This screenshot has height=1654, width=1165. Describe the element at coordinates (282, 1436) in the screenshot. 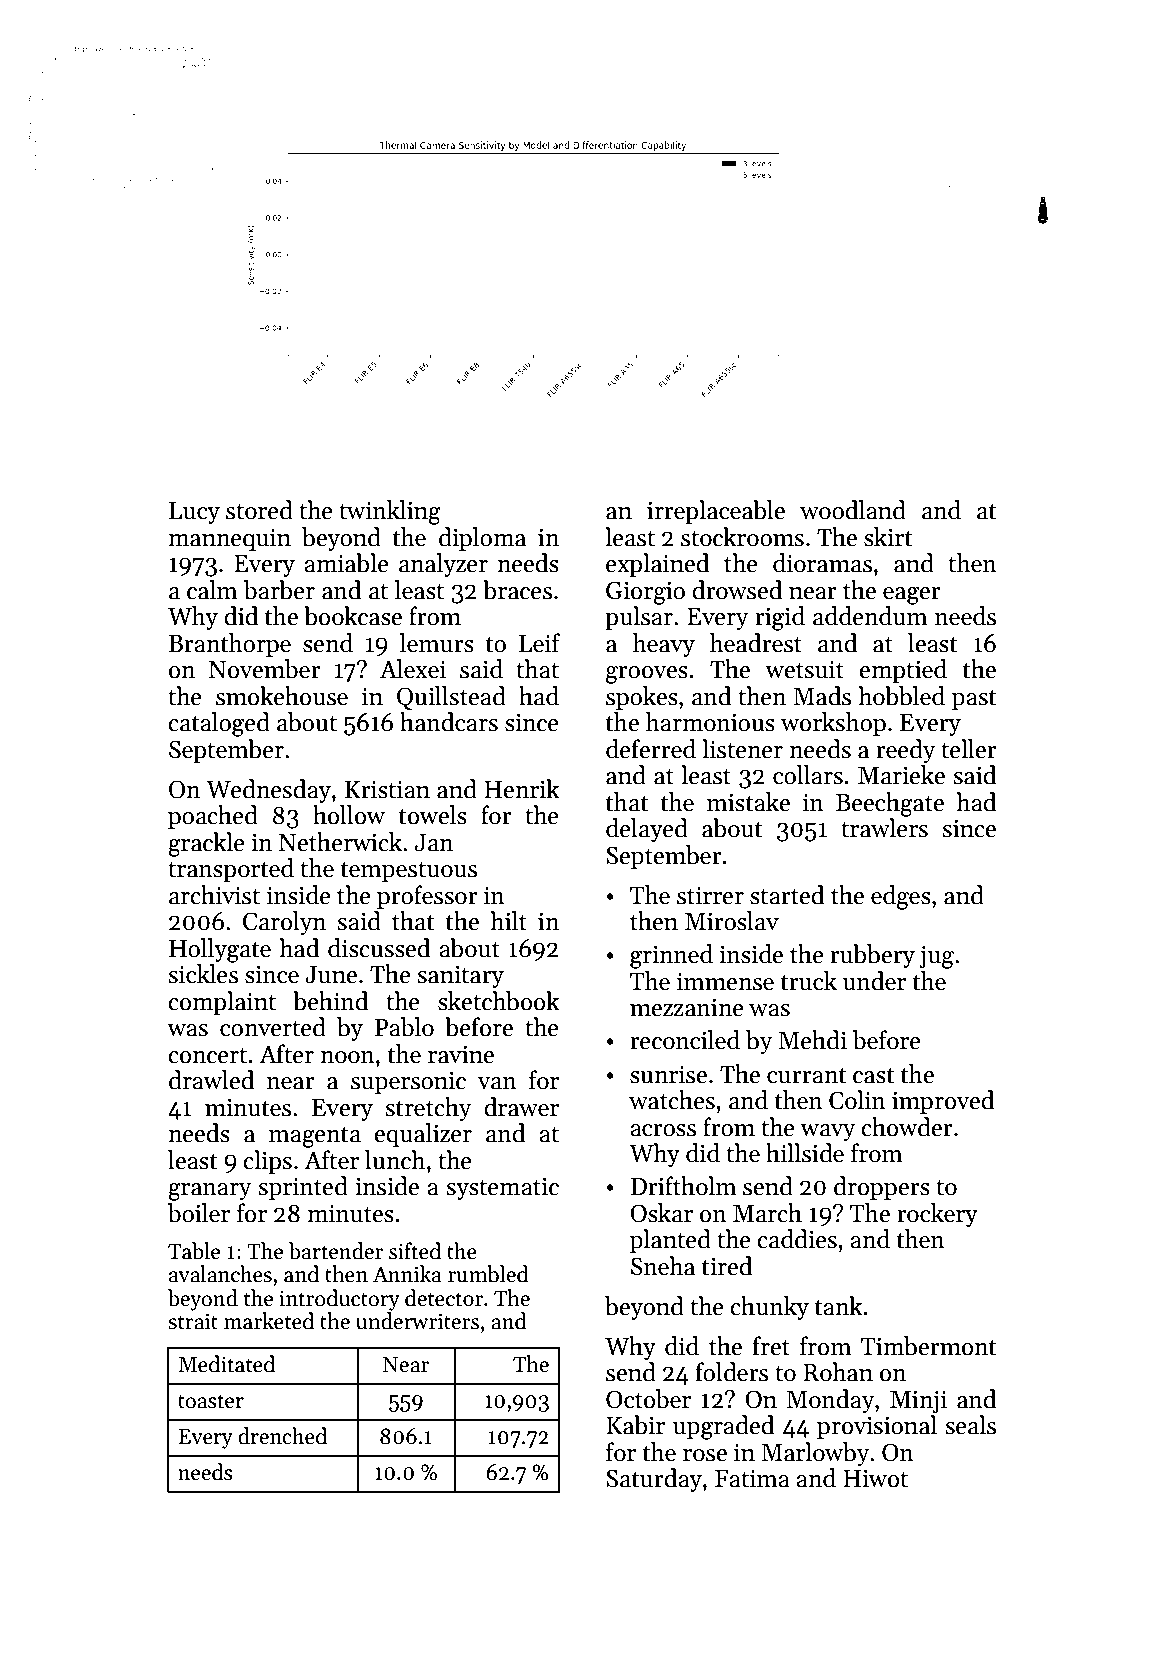

I see `drenched` at that location.
